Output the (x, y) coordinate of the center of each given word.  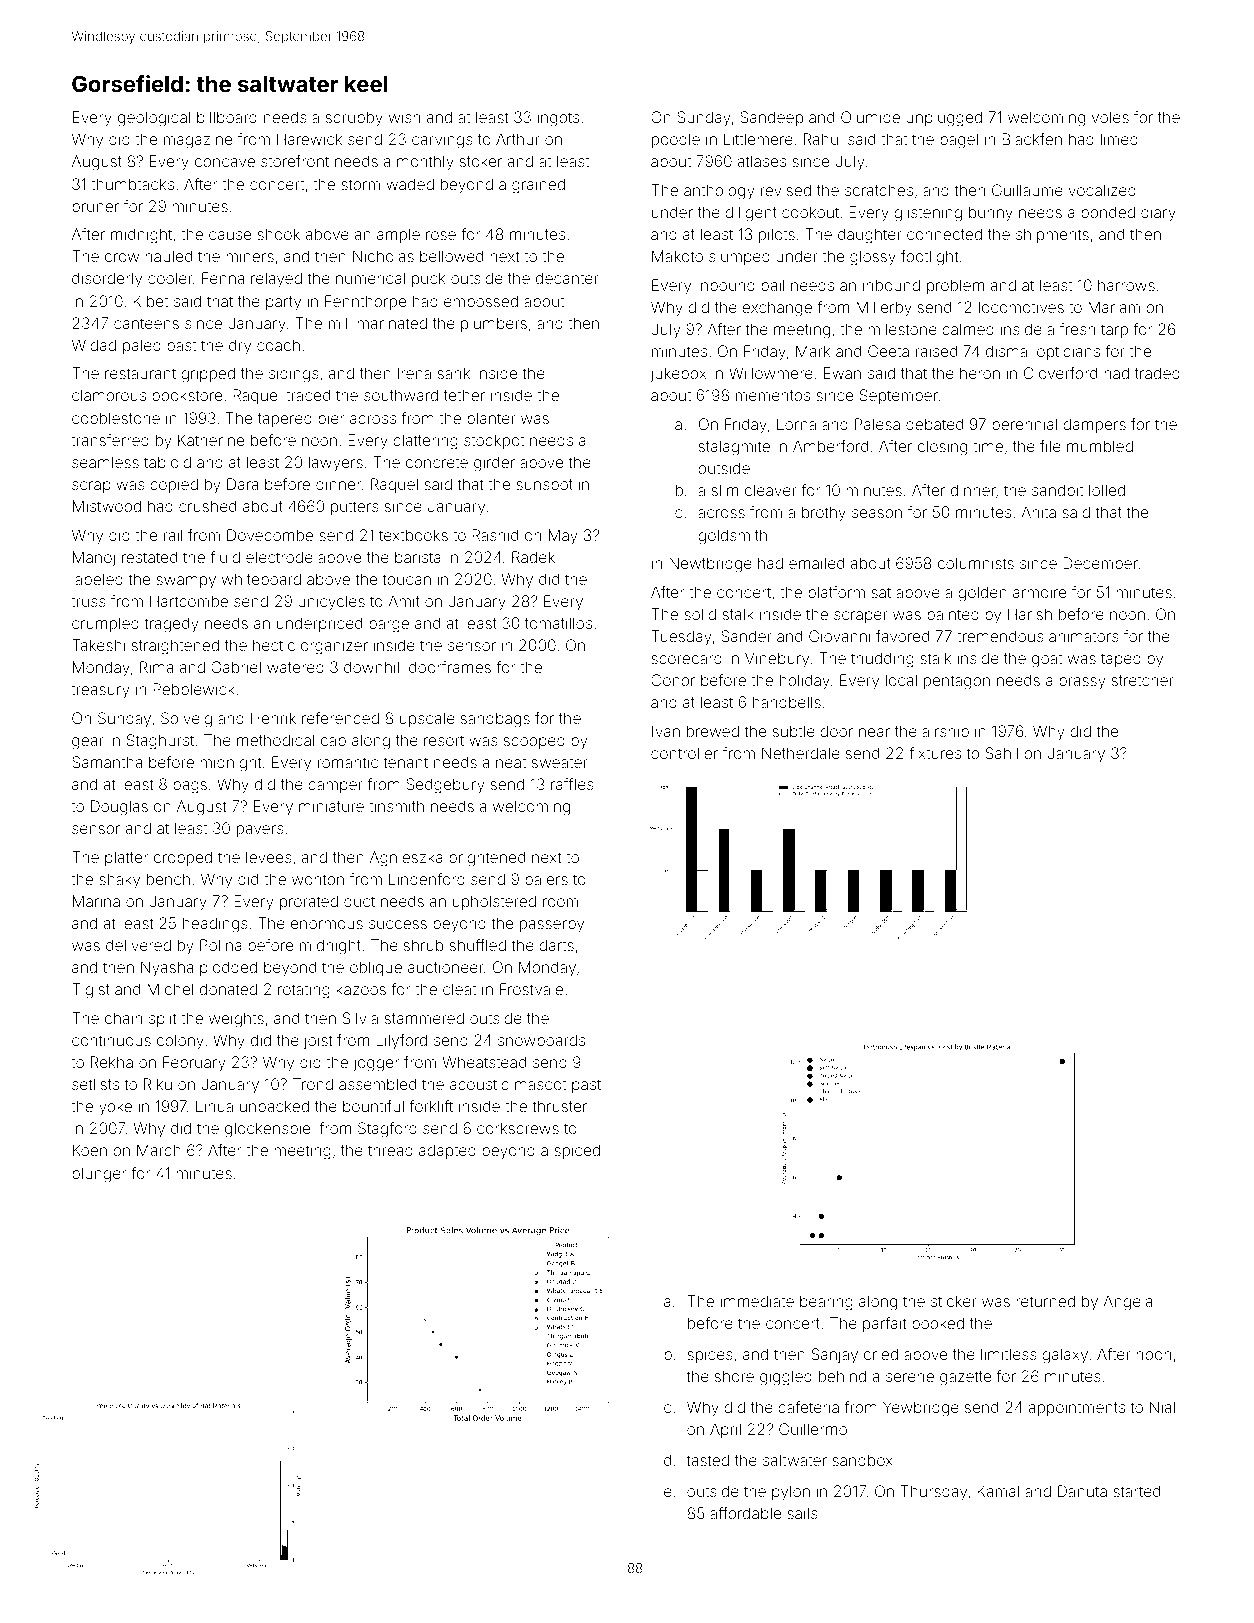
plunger (99, 1175)
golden (982, 594)
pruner (95, 209)
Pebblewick (194, 689)
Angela (1127, 1303)
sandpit (1057, 491)
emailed (816, 563)
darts (556, 945)
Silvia (360, 1018)
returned (1045, 1301)
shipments (1052, 235)
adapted (447, 1151)
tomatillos (558, 623)
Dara (242, 484)
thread (390, 1150)
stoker (481, 161)
